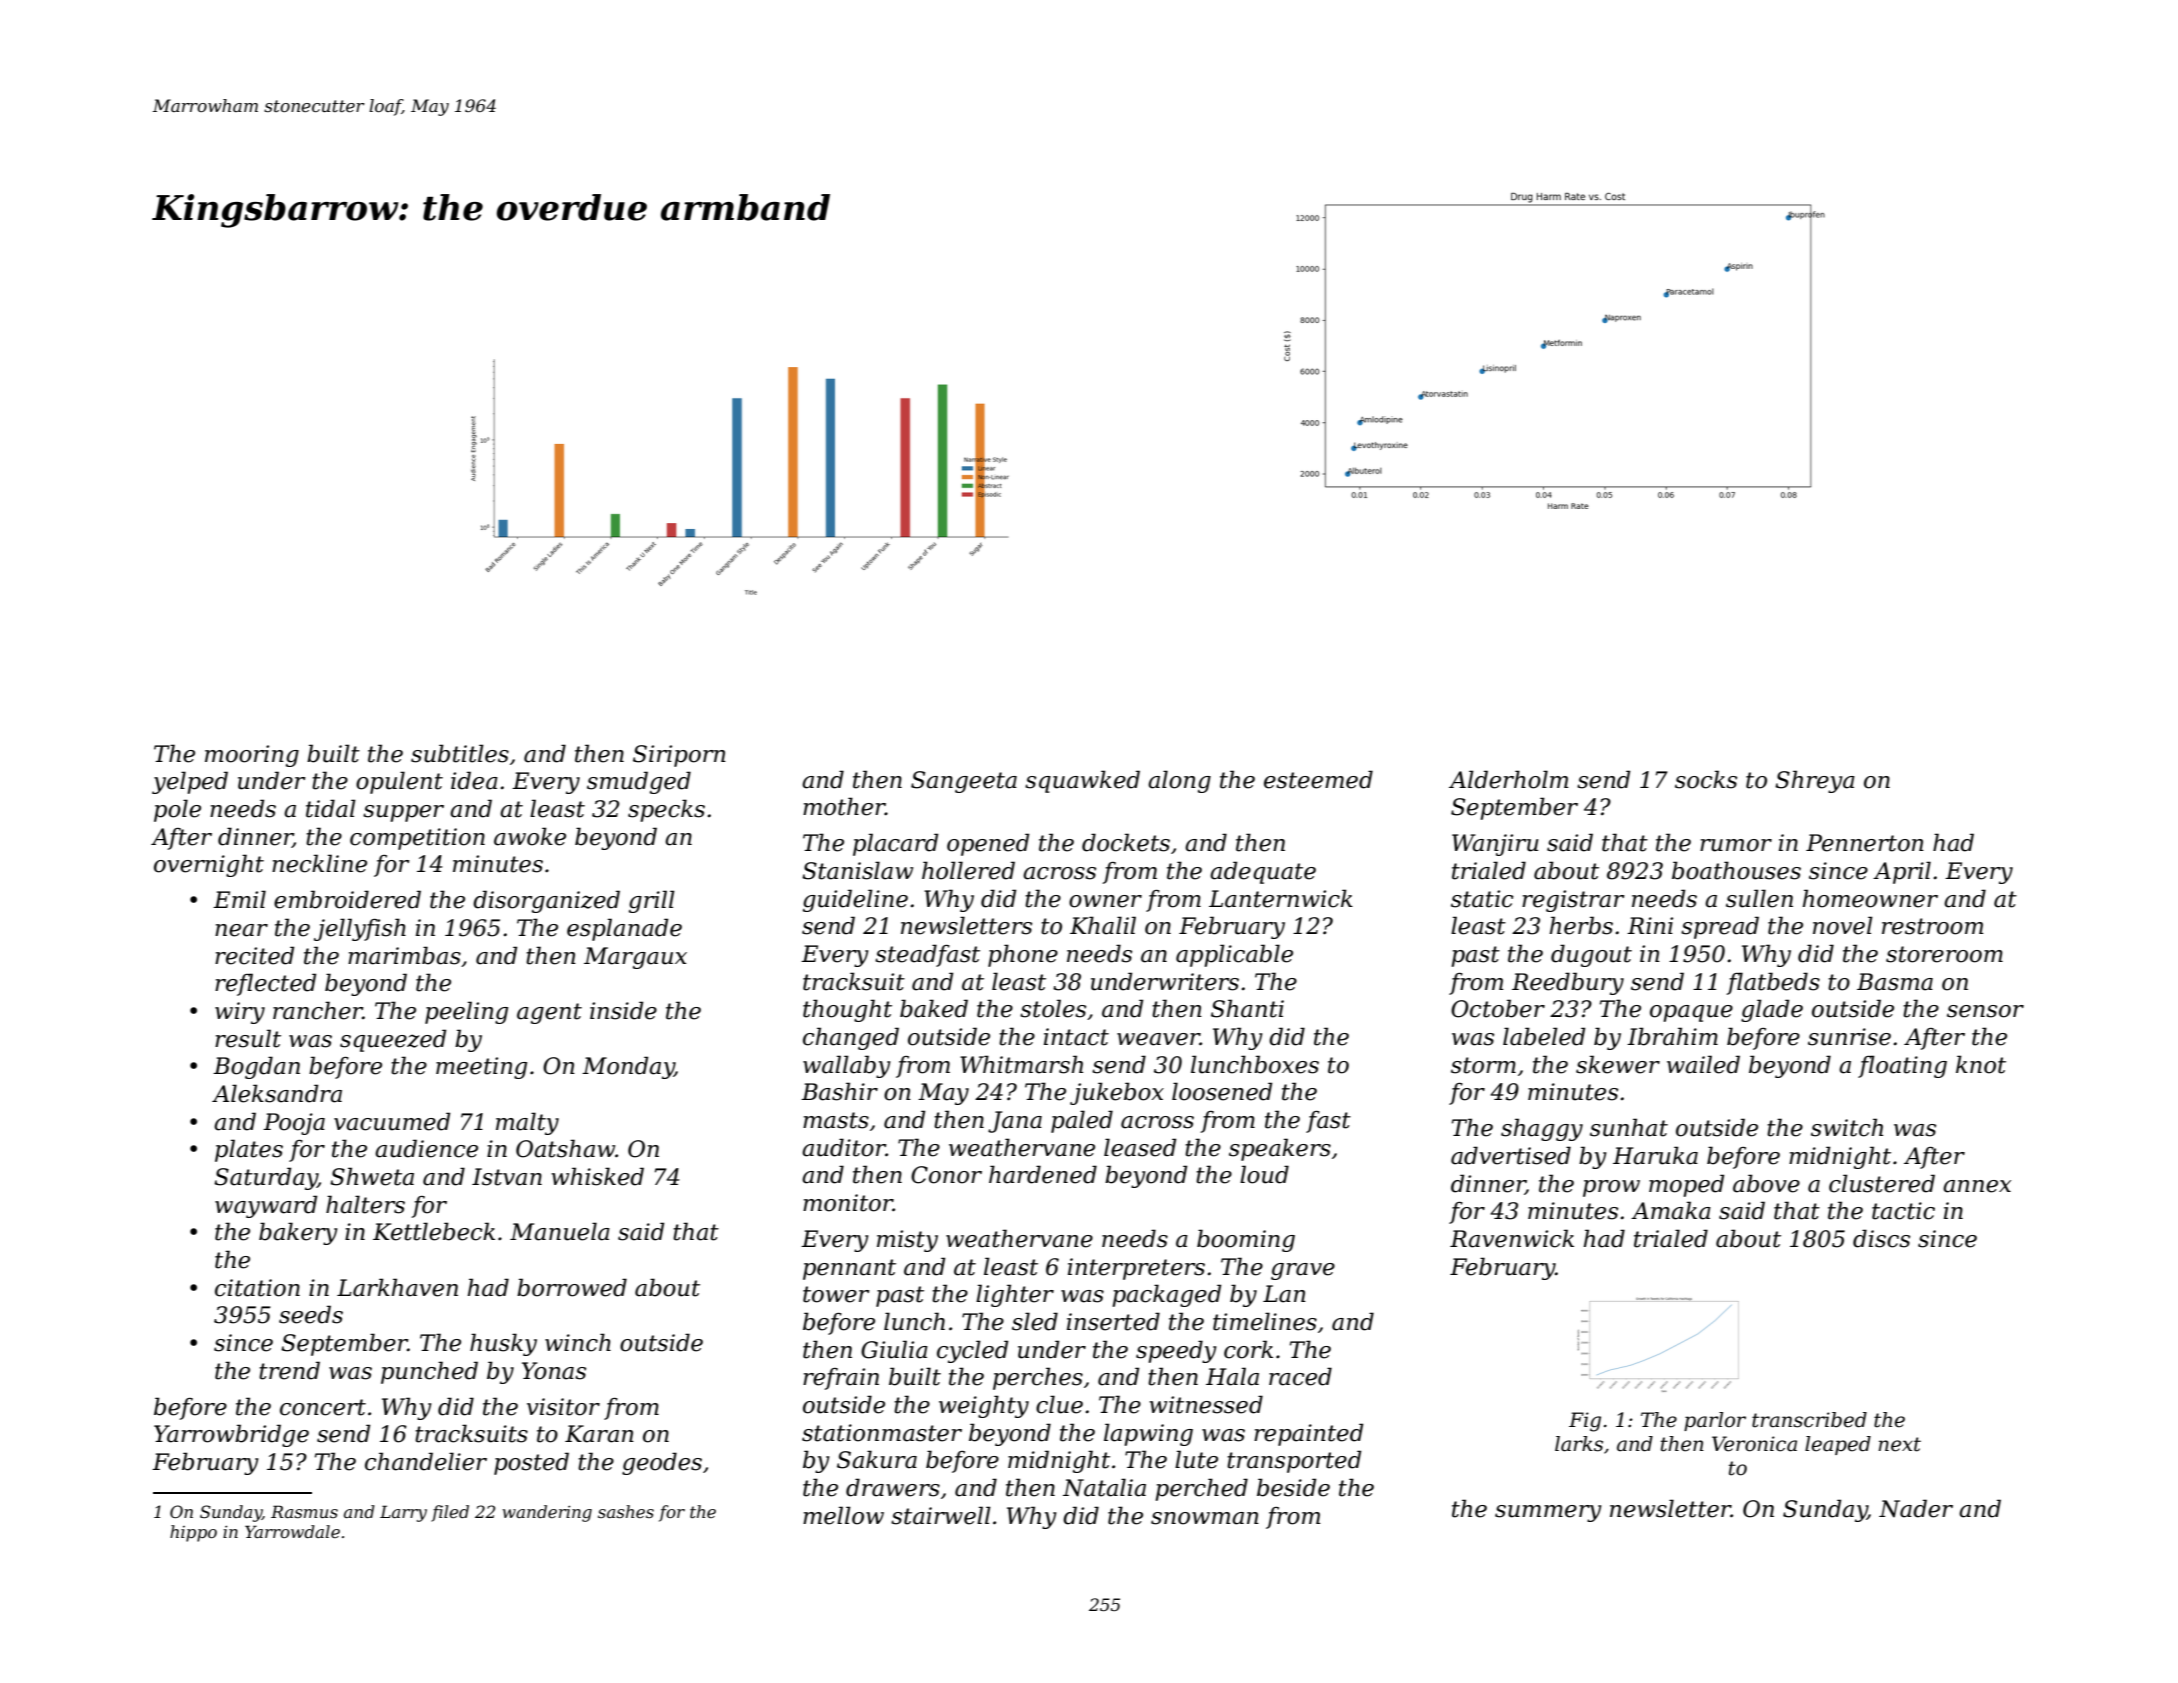 Image resolution: width=2178 pixels, height=1683 pixels. I want to click on reflected, so click(265, 984).
